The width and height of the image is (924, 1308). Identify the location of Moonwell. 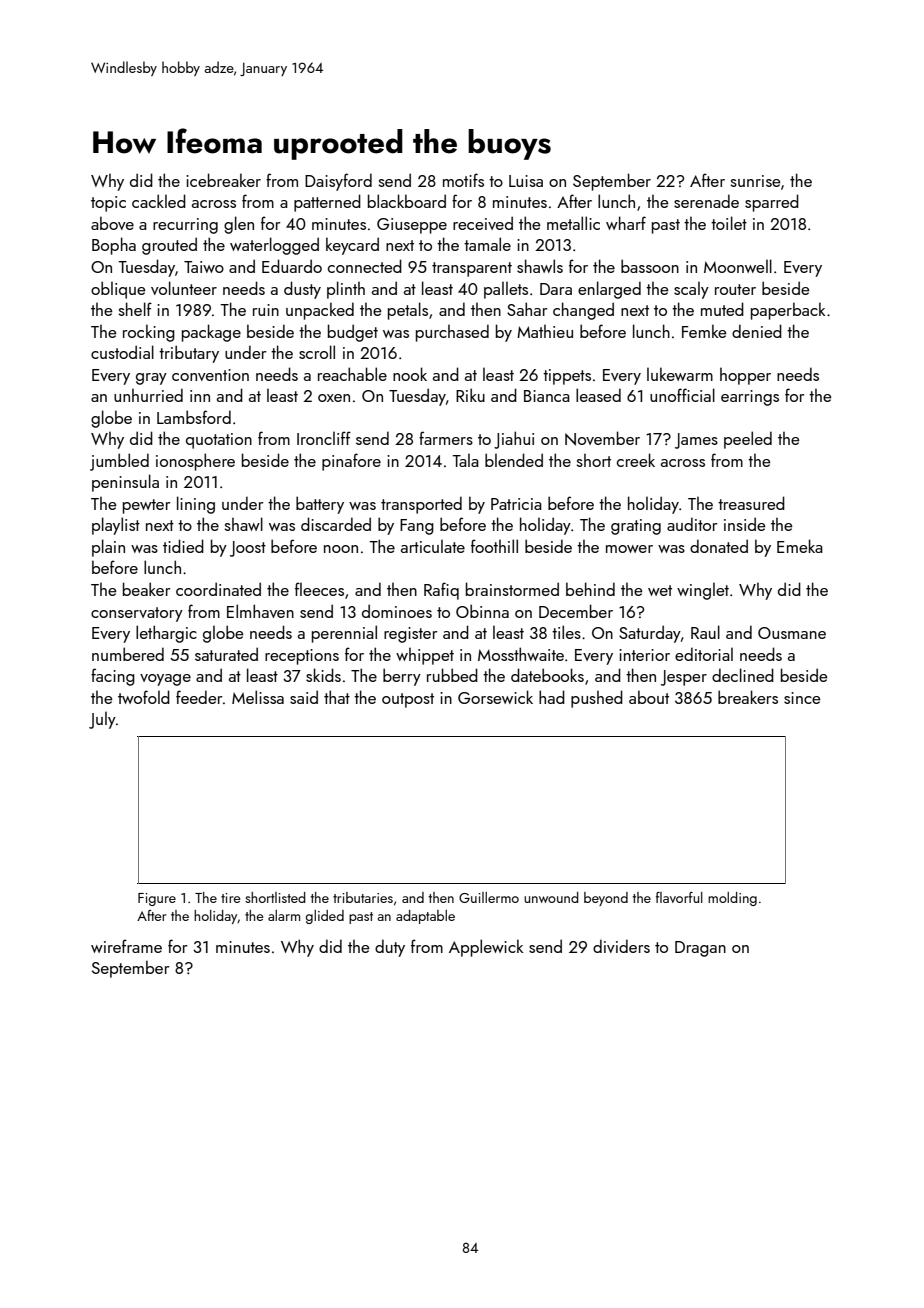
(738, 266).
